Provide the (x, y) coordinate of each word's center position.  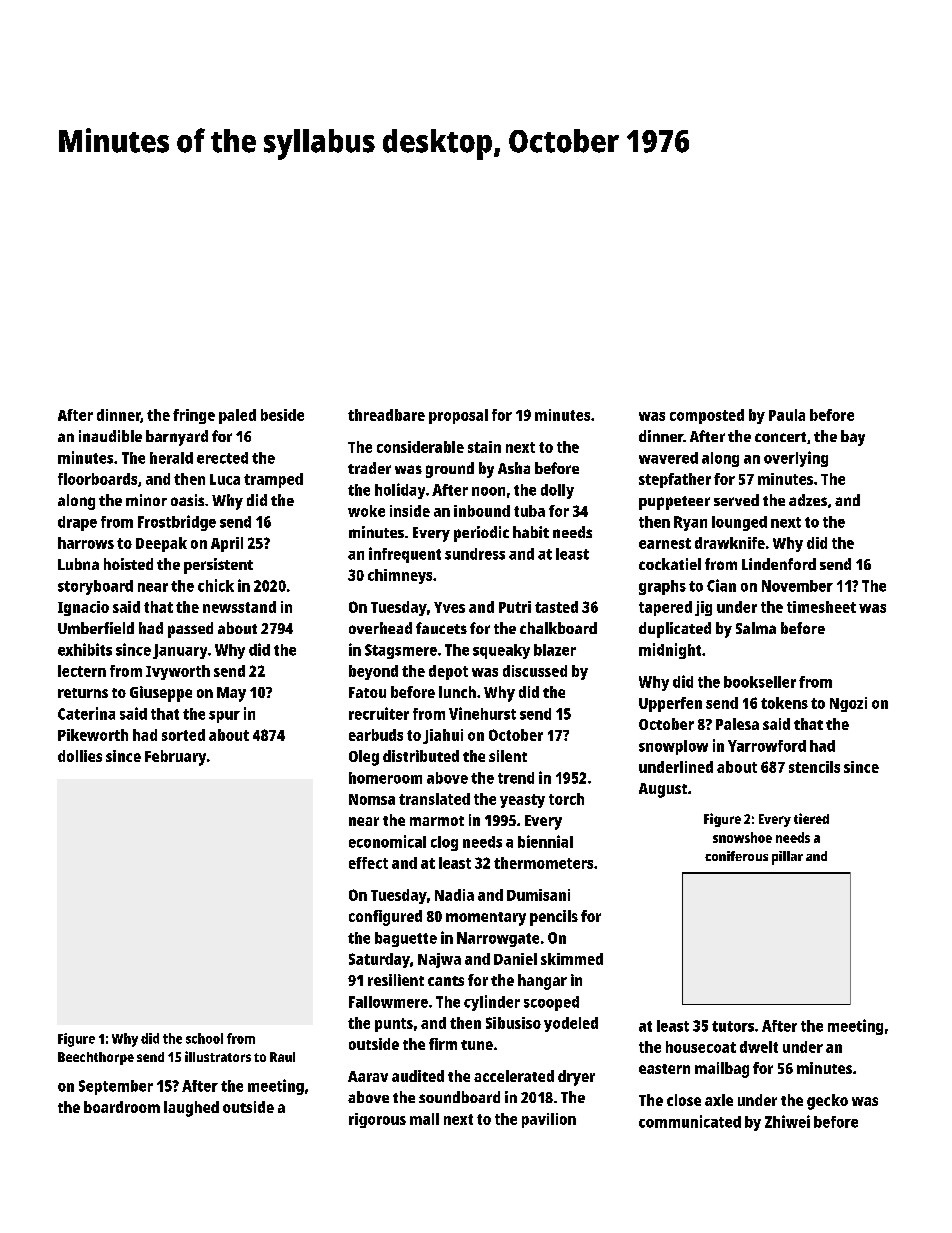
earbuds (376, 735)
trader (369, 468)
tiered (811, 818)
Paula (787, 415)
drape (77, 523)
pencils (554, 918)
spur (224, 717)
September (116, 1087)
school (204, 1038)
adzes (808, 500)
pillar (787, 858)
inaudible (110, 436)
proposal (458, 416)
